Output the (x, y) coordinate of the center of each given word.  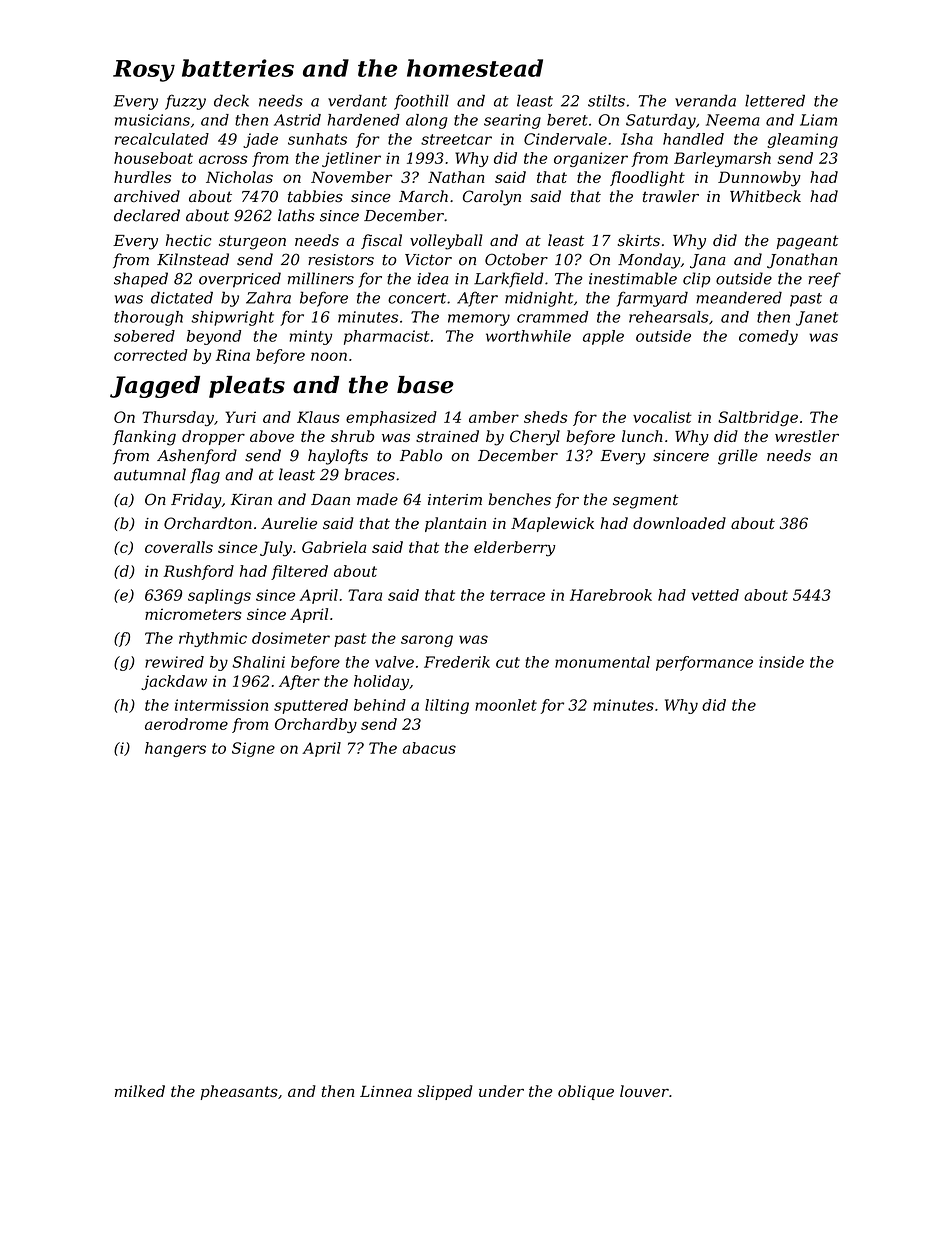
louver (644, 1091)
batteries (238, 68)
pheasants (239, 1092)
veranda (705, 100)
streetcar (456, 139)
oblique (586, 1092)
